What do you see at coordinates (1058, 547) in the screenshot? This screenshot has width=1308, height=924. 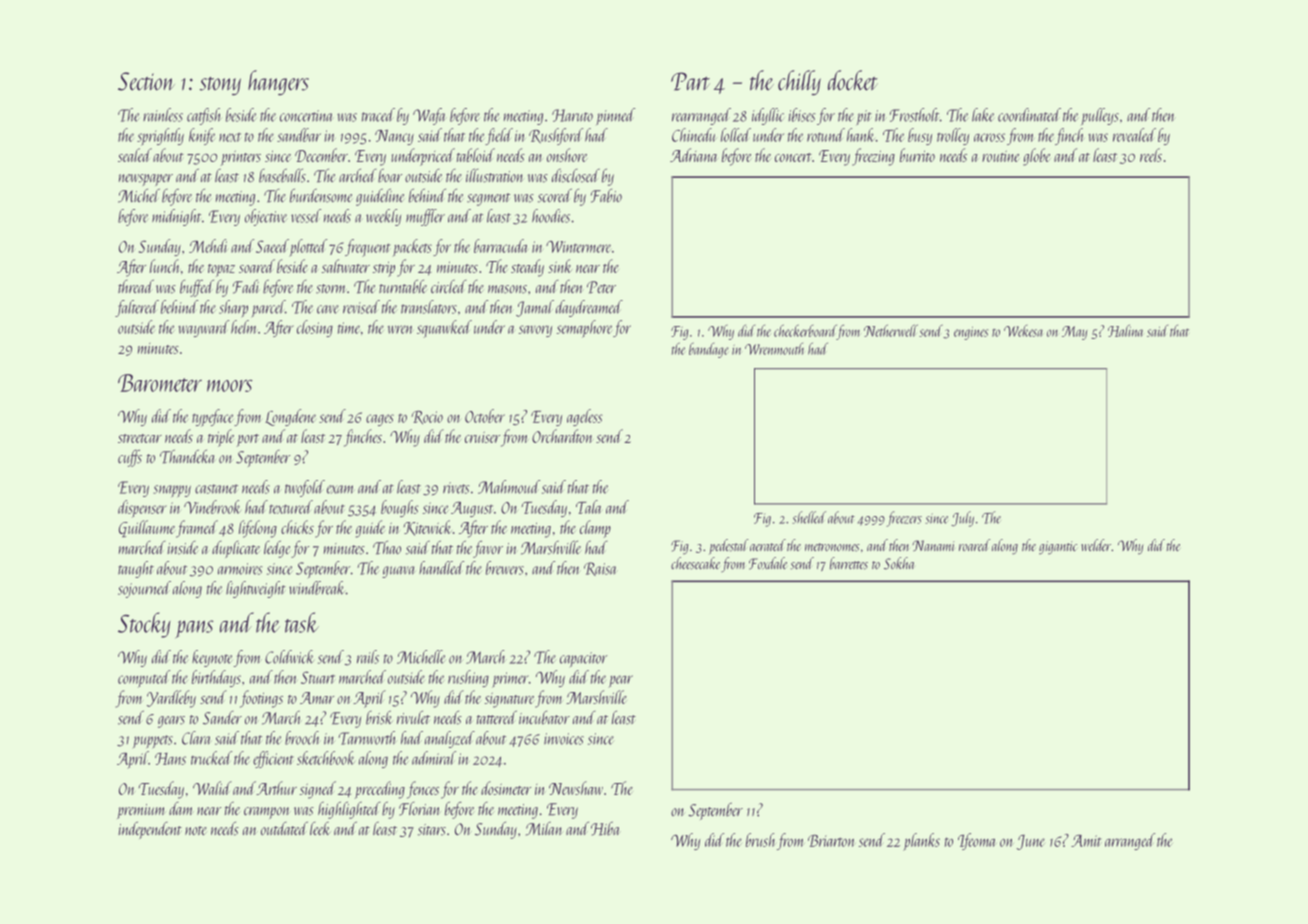 I see `gigantic` at bounding box center [1058, 547].
